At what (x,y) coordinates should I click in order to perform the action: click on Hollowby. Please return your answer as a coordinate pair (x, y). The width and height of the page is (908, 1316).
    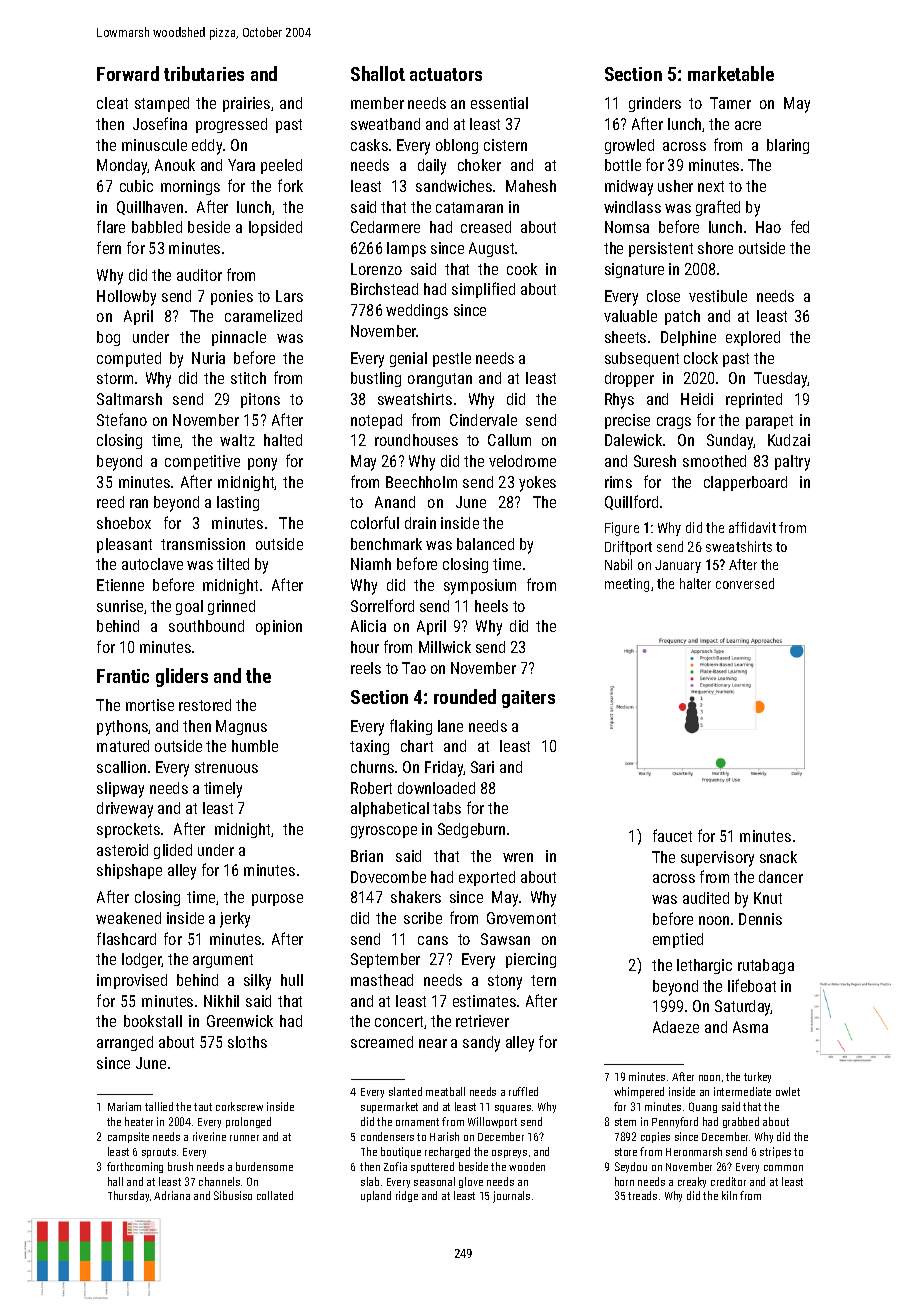
    Looking at the image, I should click on (126, 298).
